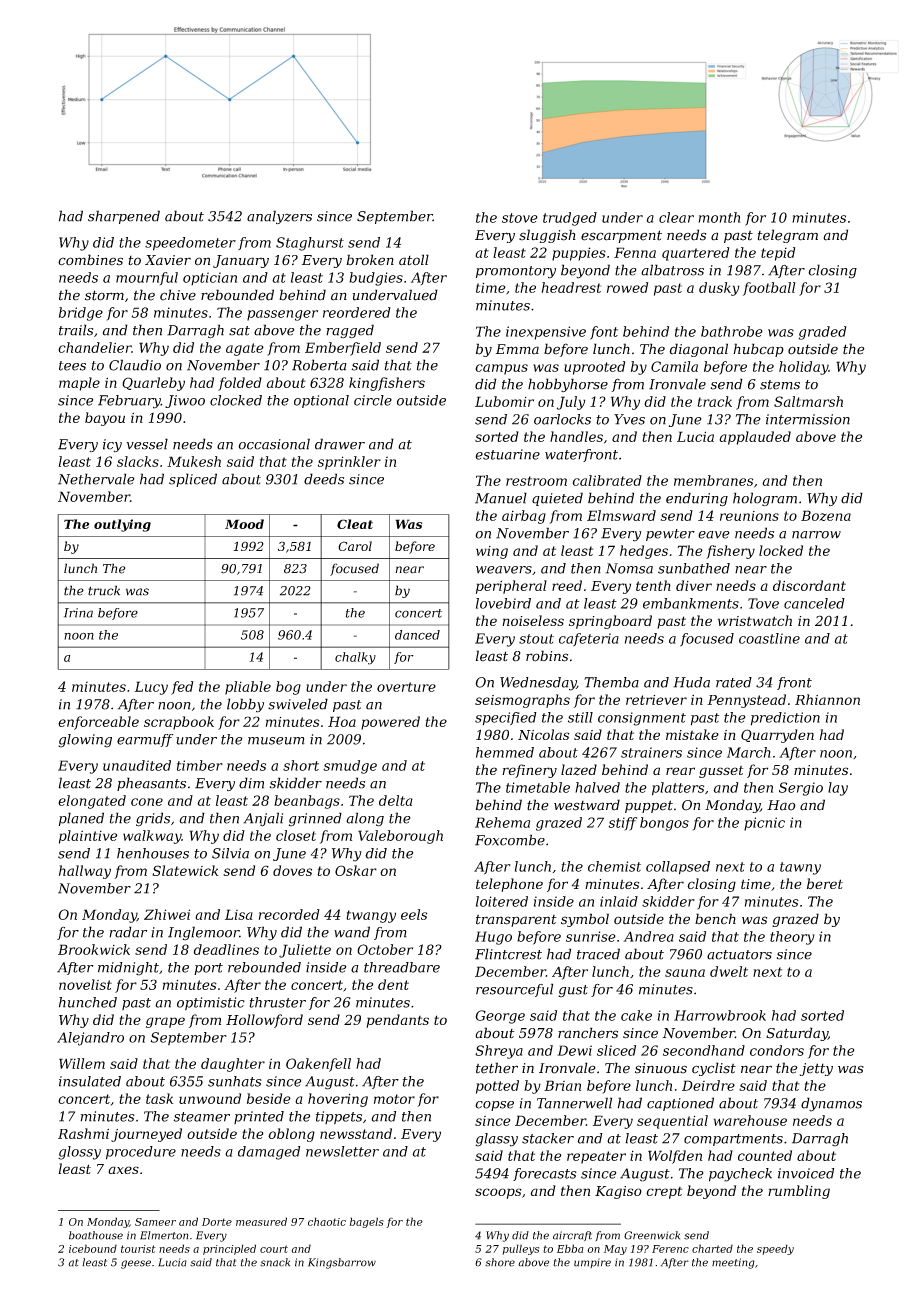 Image resolution: width=924 pixels, height=1308 pixels. What do you see at coordinates (714, 401) in the screenshot?
I see `track` at bounding box center [714, 401].
